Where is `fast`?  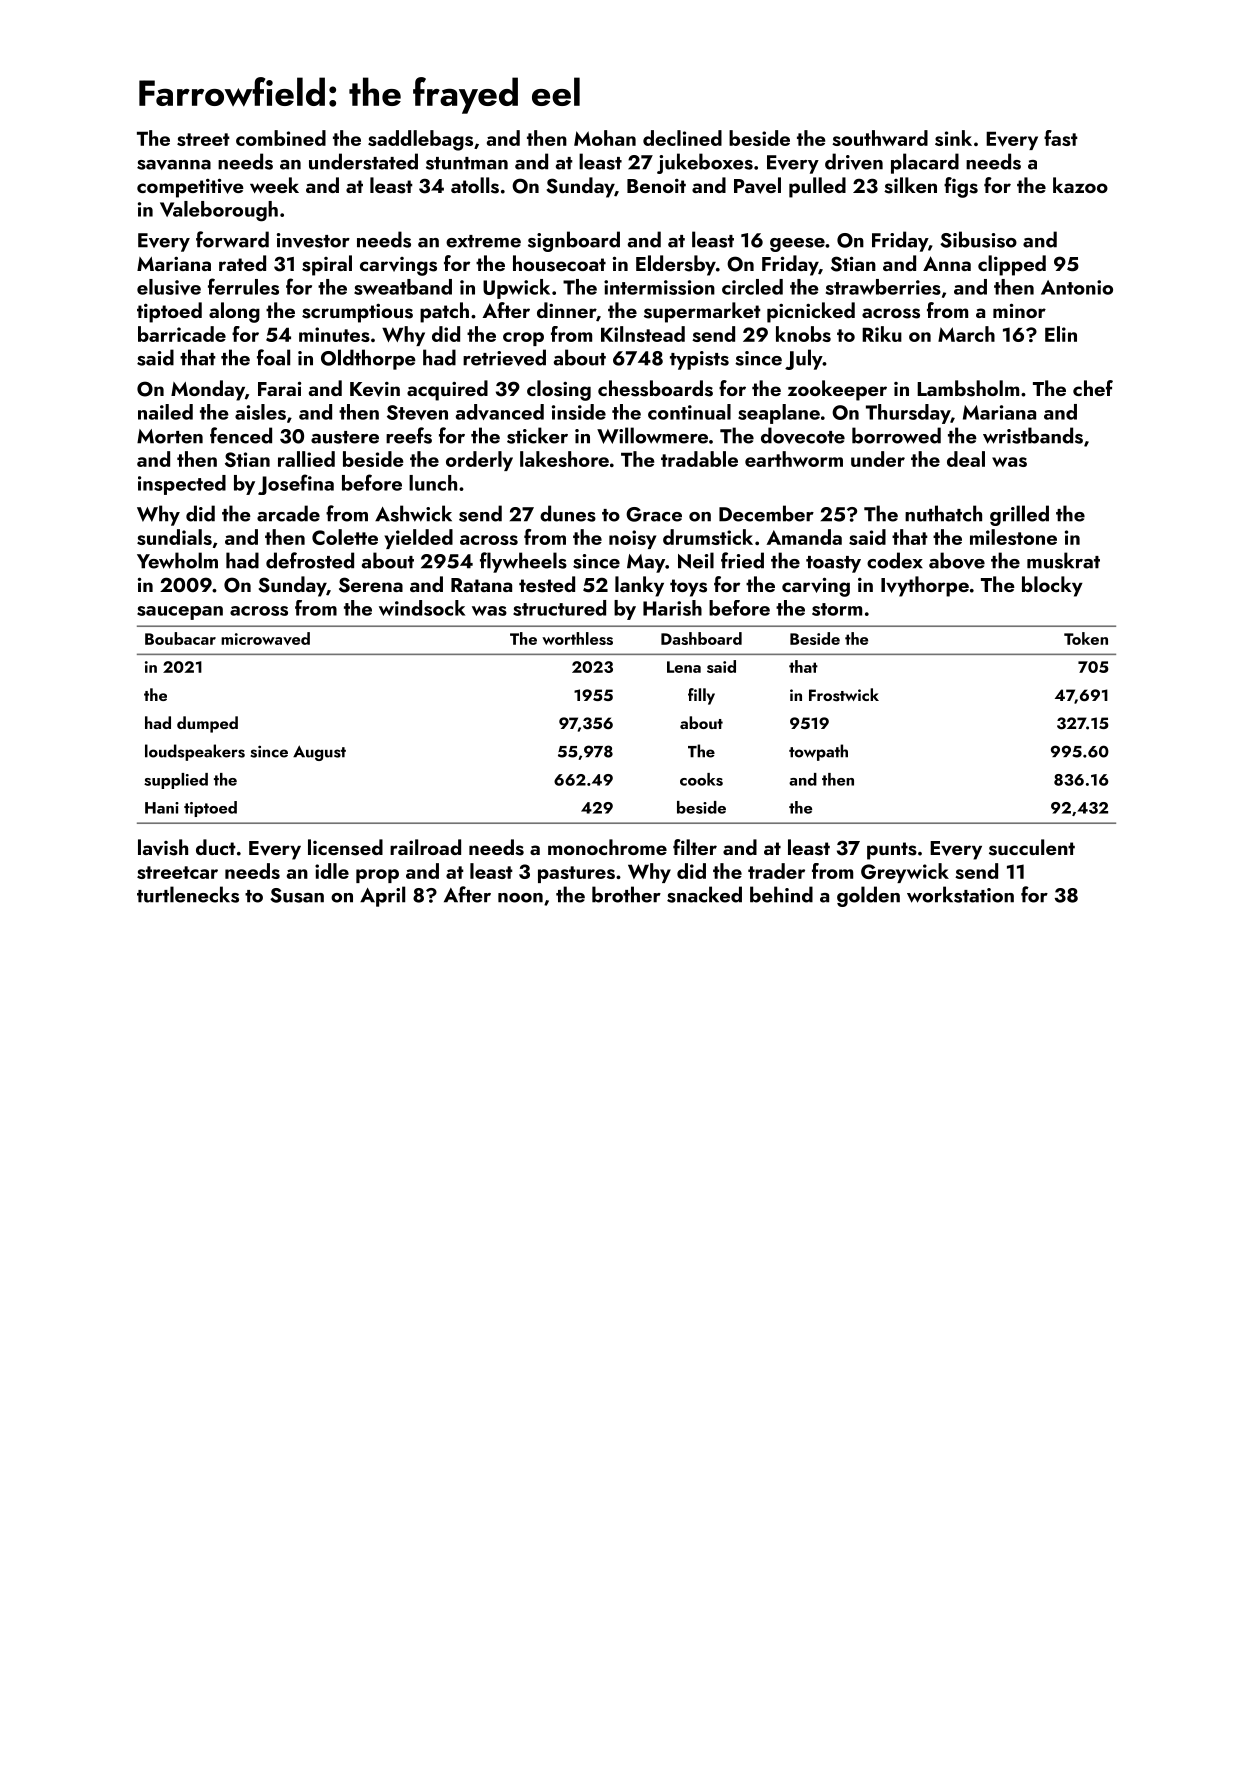
fast is located at coordinates (1061, 138).
